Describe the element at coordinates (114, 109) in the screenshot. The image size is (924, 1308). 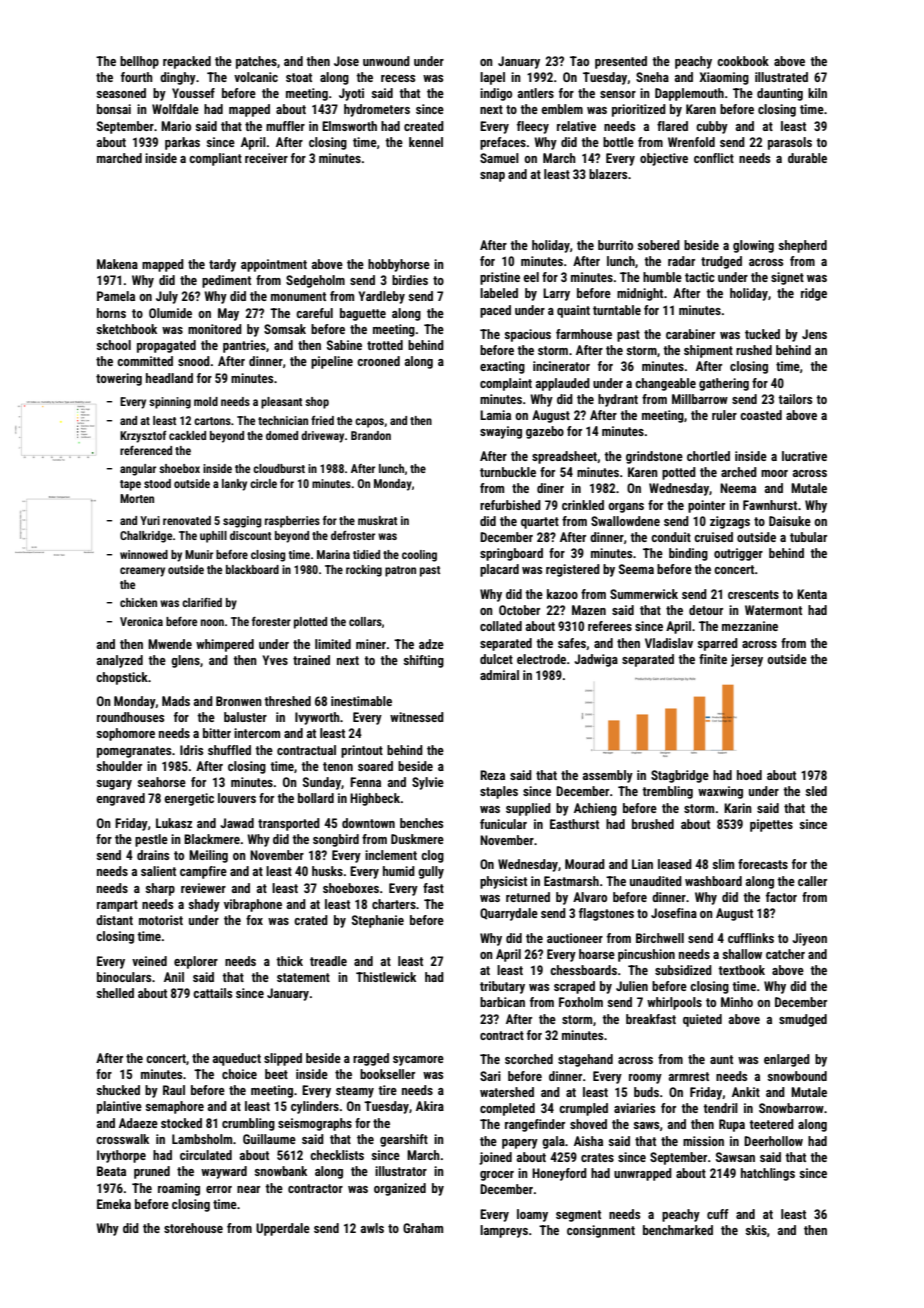
I see `bonsai` at that location.
